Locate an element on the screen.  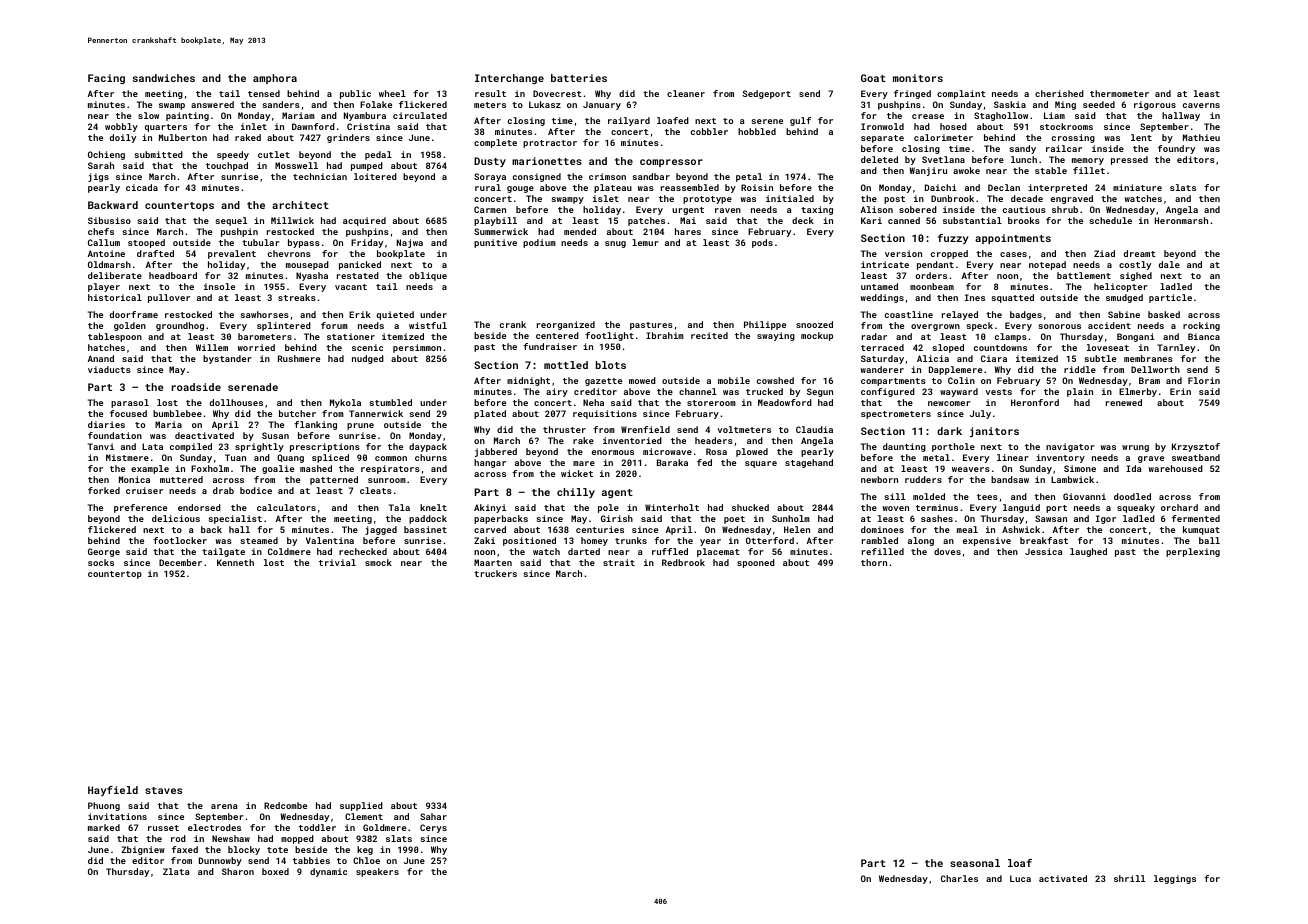
foundry is located at coordinates (1176, 149).
